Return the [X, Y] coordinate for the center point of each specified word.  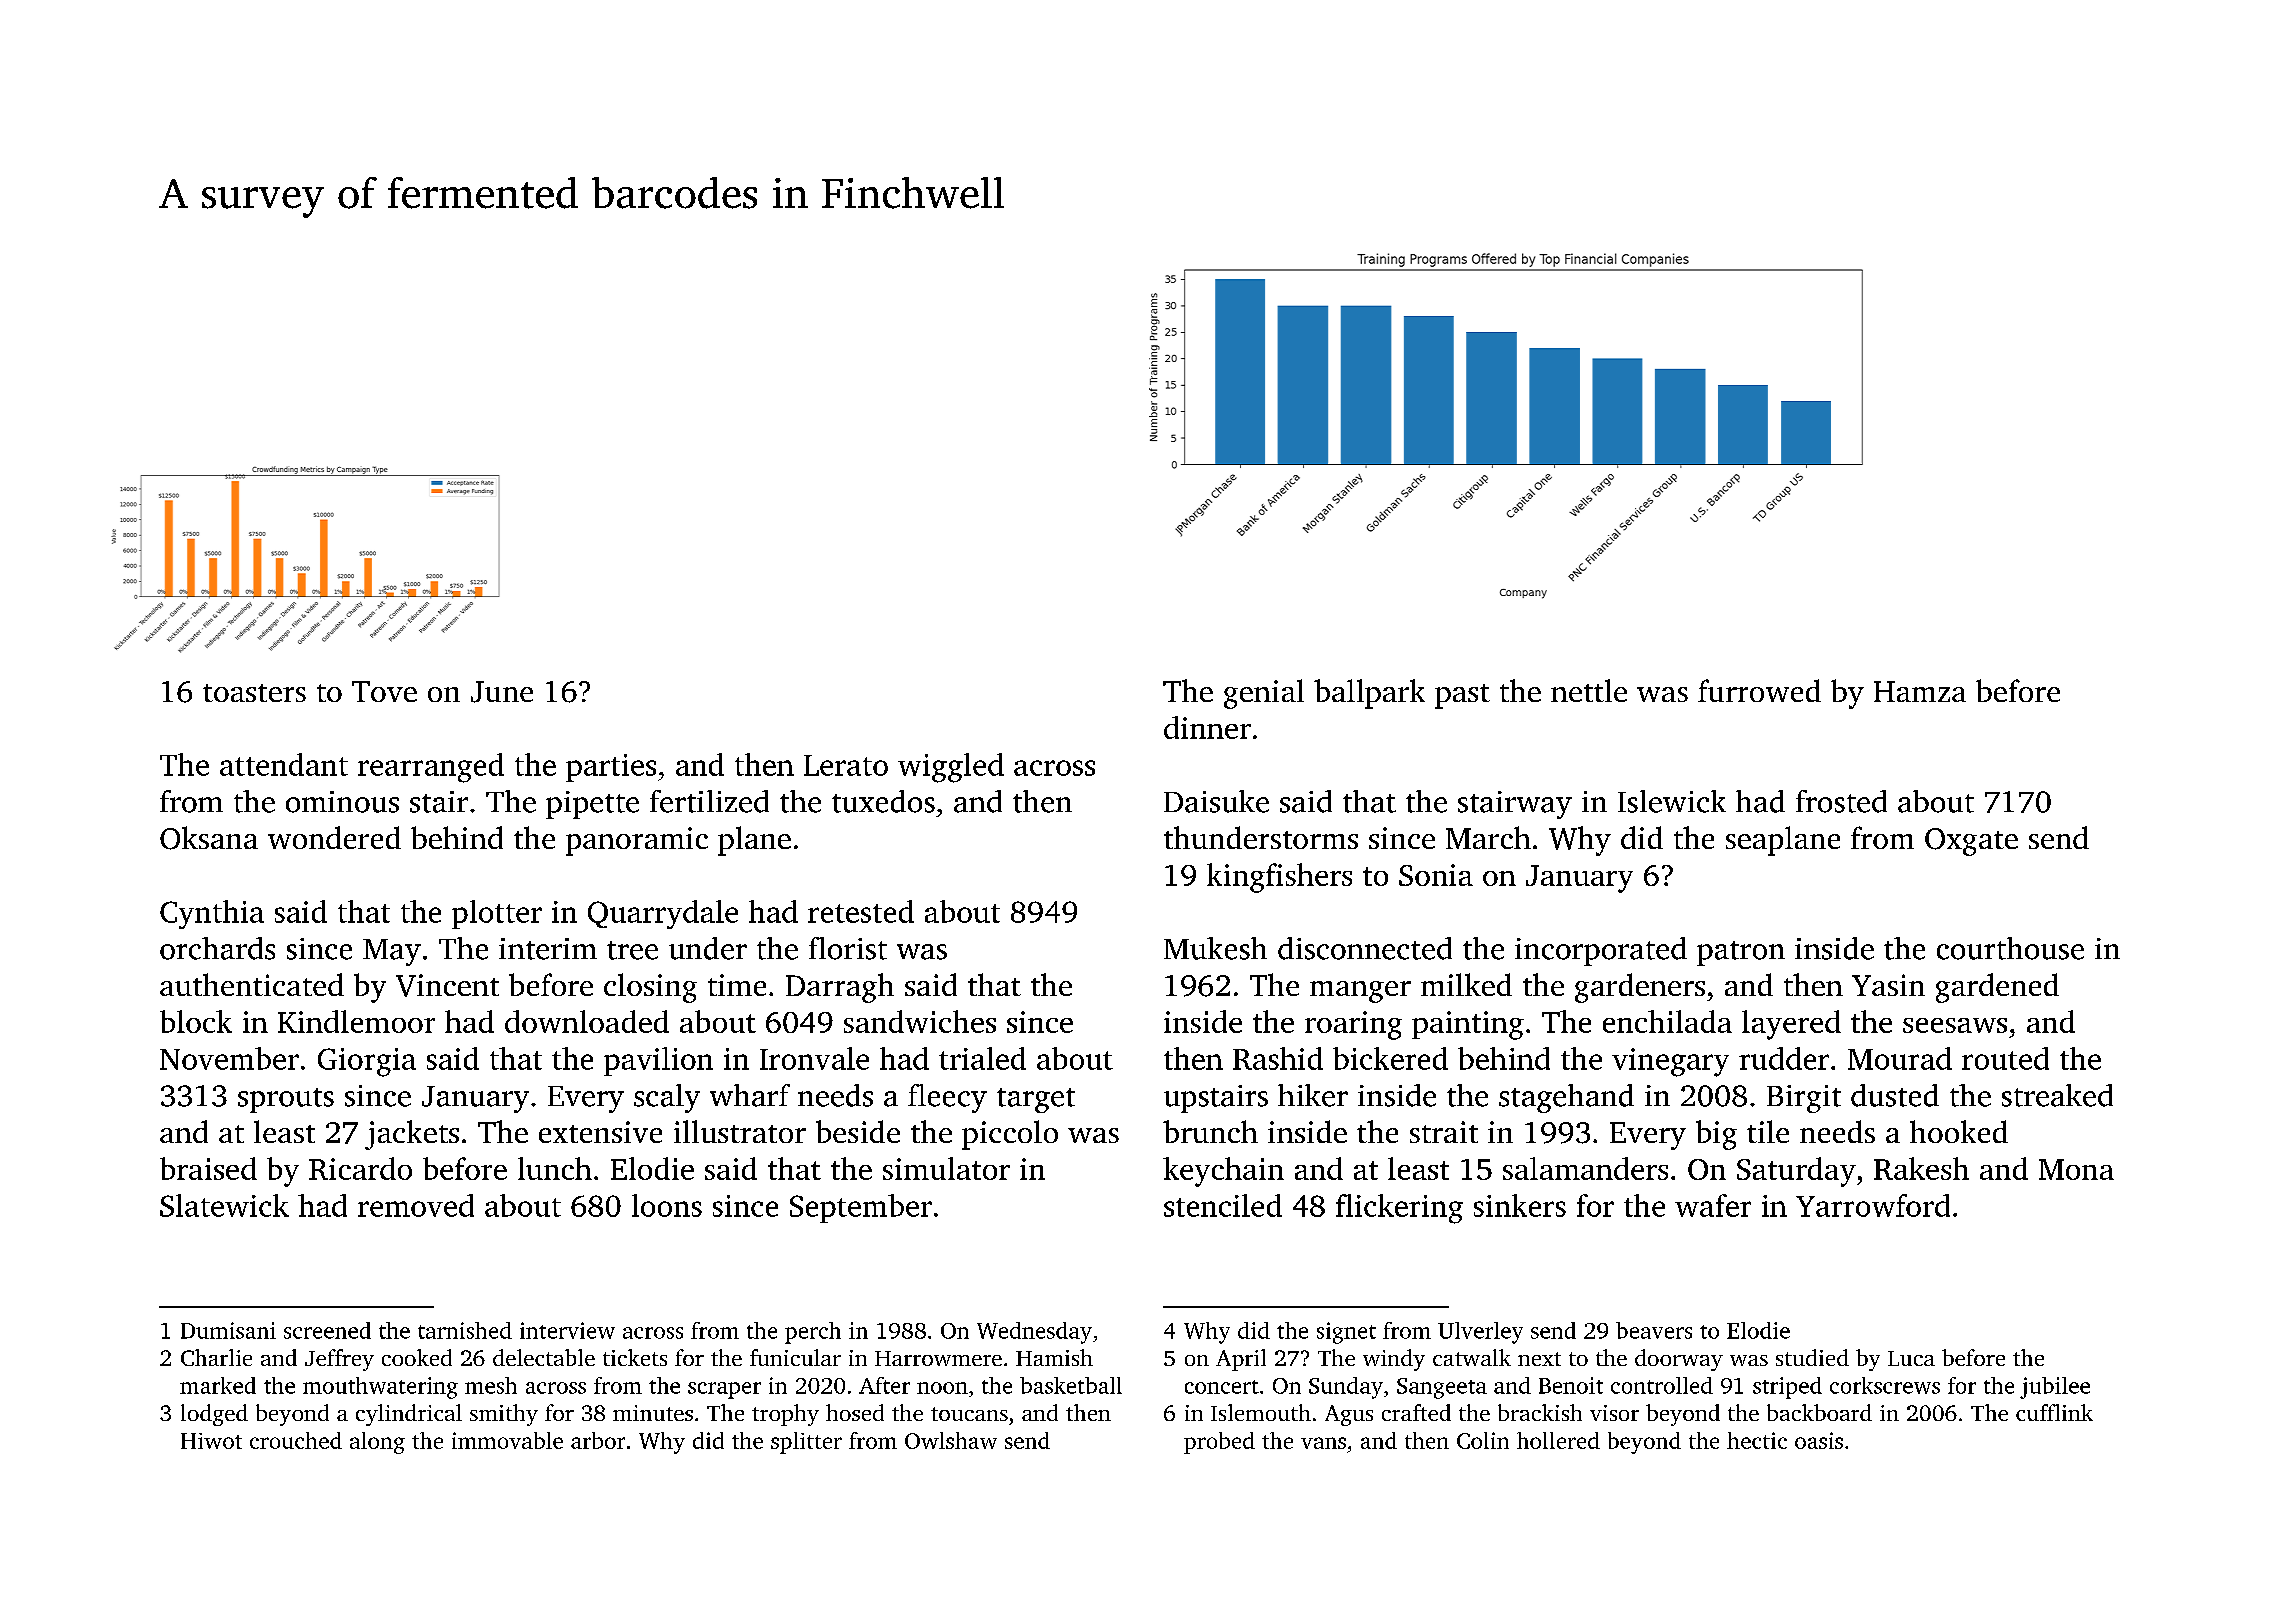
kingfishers [1279, 878]
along [377, 1443]
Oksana [209, 838]
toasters [254, 693]
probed [1219, 1443]
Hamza [1920, 691]
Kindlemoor [356, 1021]
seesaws [1955, 1025]
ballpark [1369, 694]
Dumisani [228, 1330]
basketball [1071, 1385]
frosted [1841, 801]
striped [1787, 1388]
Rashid [1278, 1058]
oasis [1819, 1440]
